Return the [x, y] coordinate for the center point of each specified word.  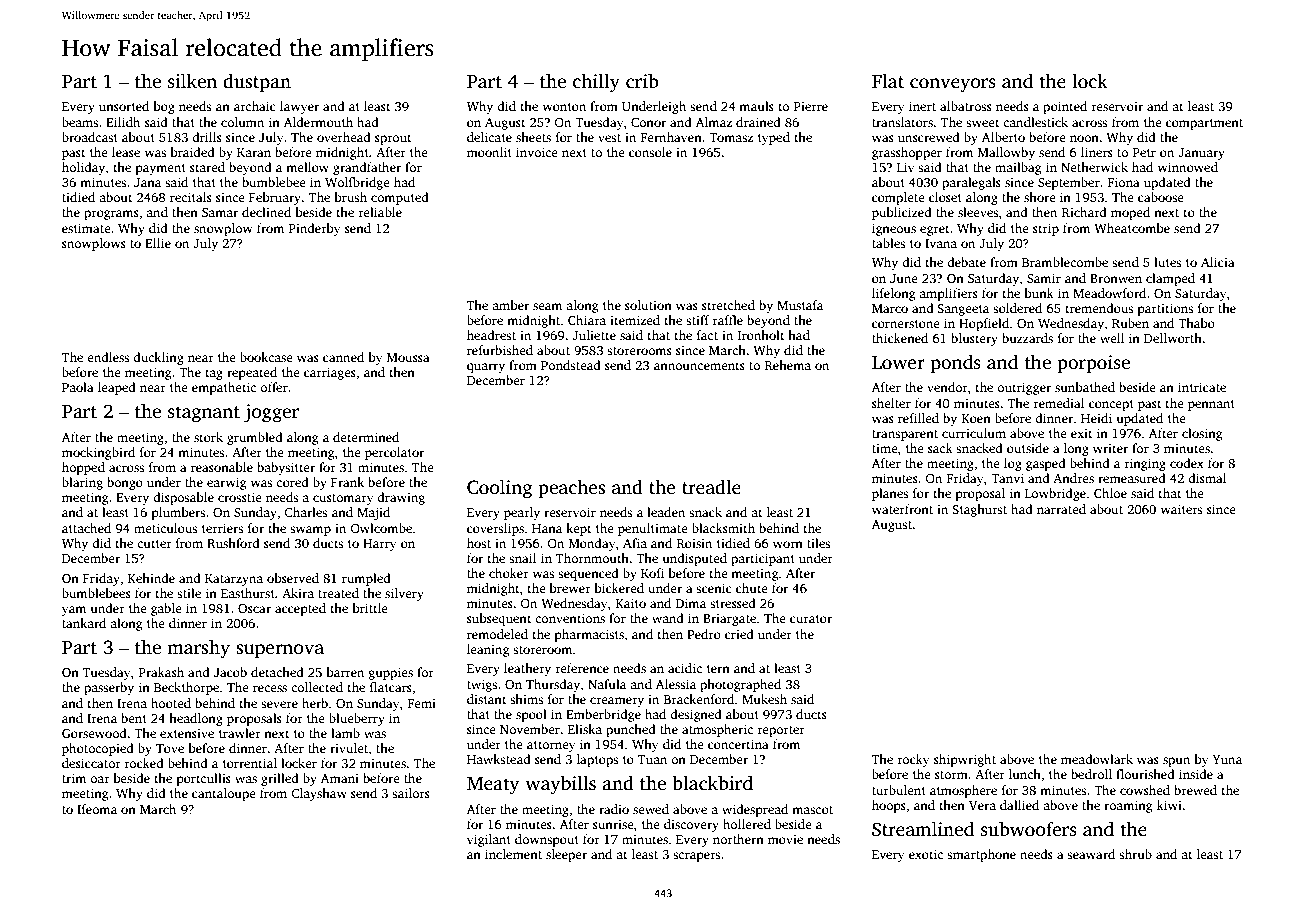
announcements [699, 366]
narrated [1061, 509]
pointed [1065, 107]
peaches [571, 489]
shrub [1135, 854]
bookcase [266, 357]
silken [192, 81]
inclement [513, 854]
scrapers [696, 857]
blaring [82, 483]
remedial [1058, 403]
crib [642, 81]
